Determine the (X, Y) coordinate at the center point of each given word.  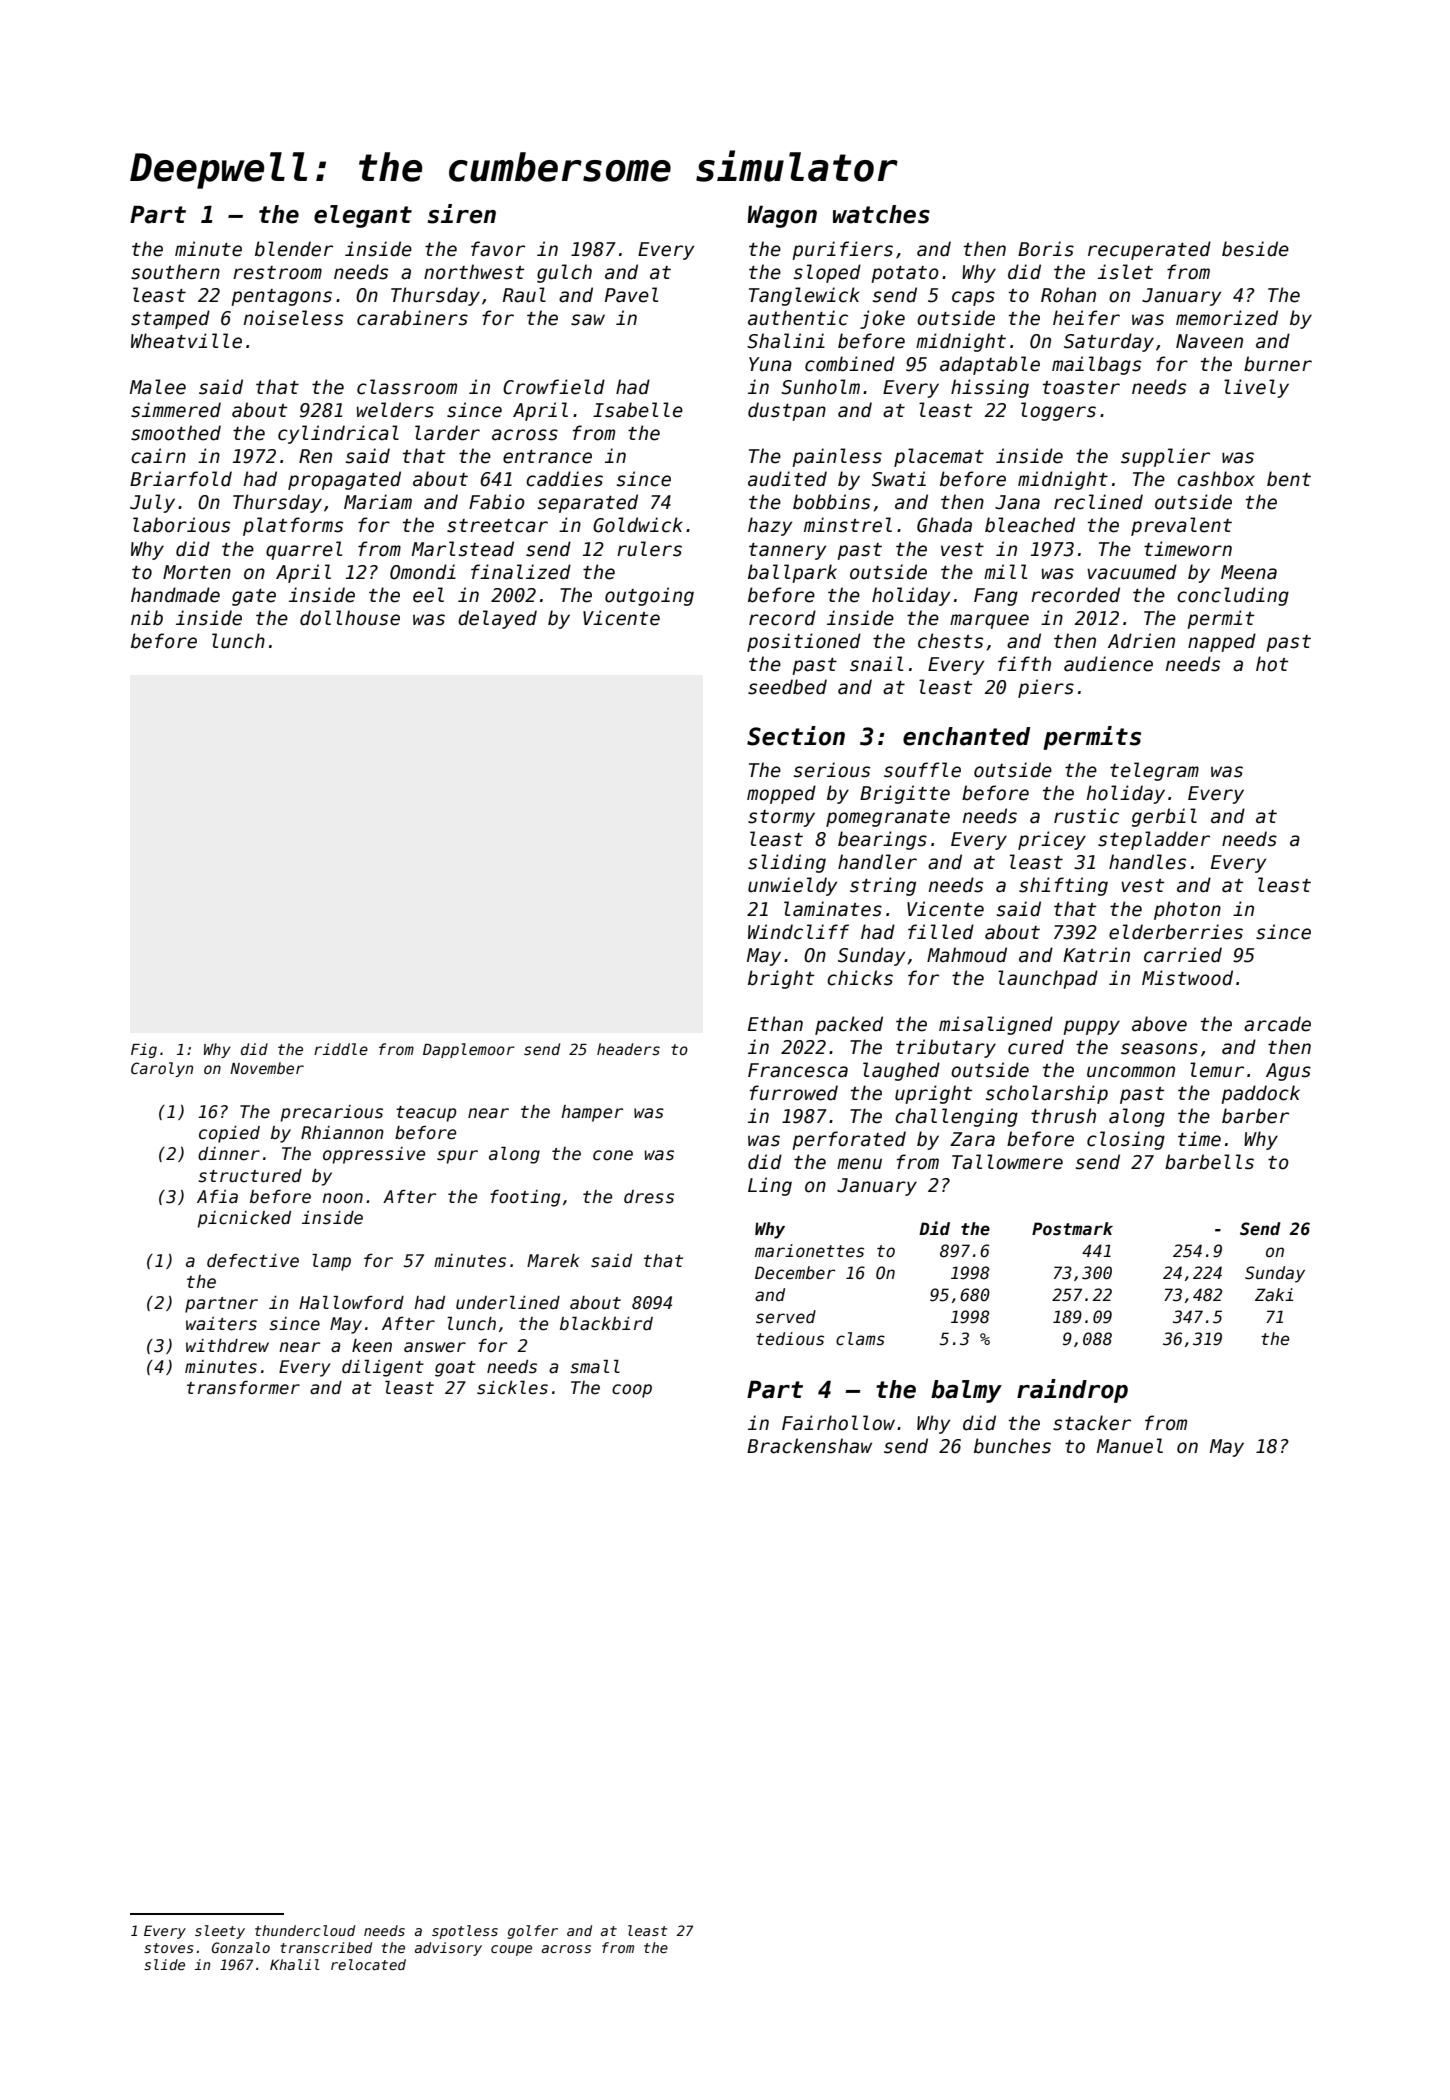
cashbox (1216, 479)
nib (147, 618)
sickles (512, 1388)
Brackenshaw (809, 1446)
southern (175, 272)
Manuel (1130, 1446)
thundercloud (305, 1930)
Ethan (775, 1024)
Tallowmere (1007, 1162)
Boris (1046, 249)
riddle (341, 1049)
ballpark (792, 573)
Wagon (782, 216)
